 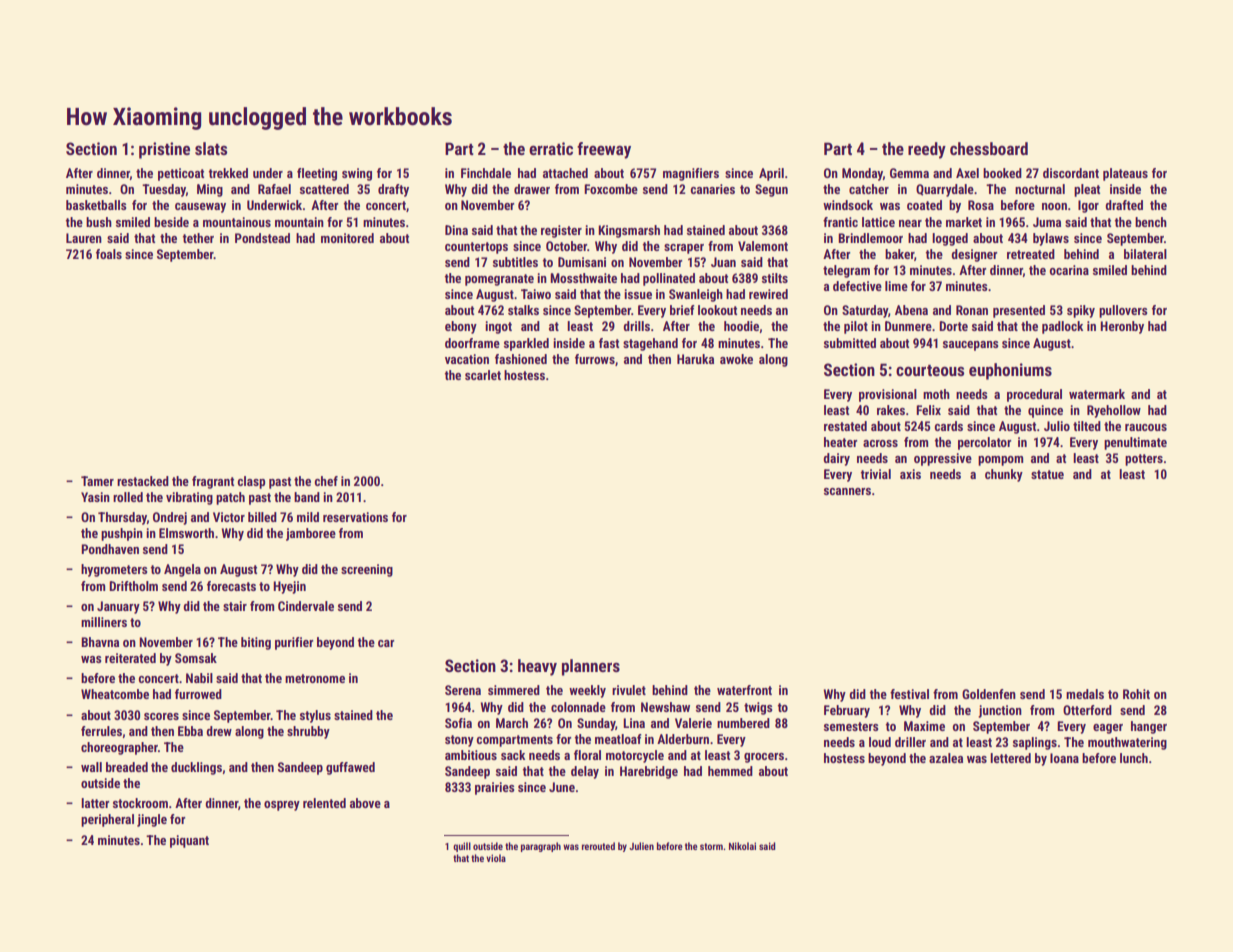 I want to click on slats, so click(x=211, y=148).
